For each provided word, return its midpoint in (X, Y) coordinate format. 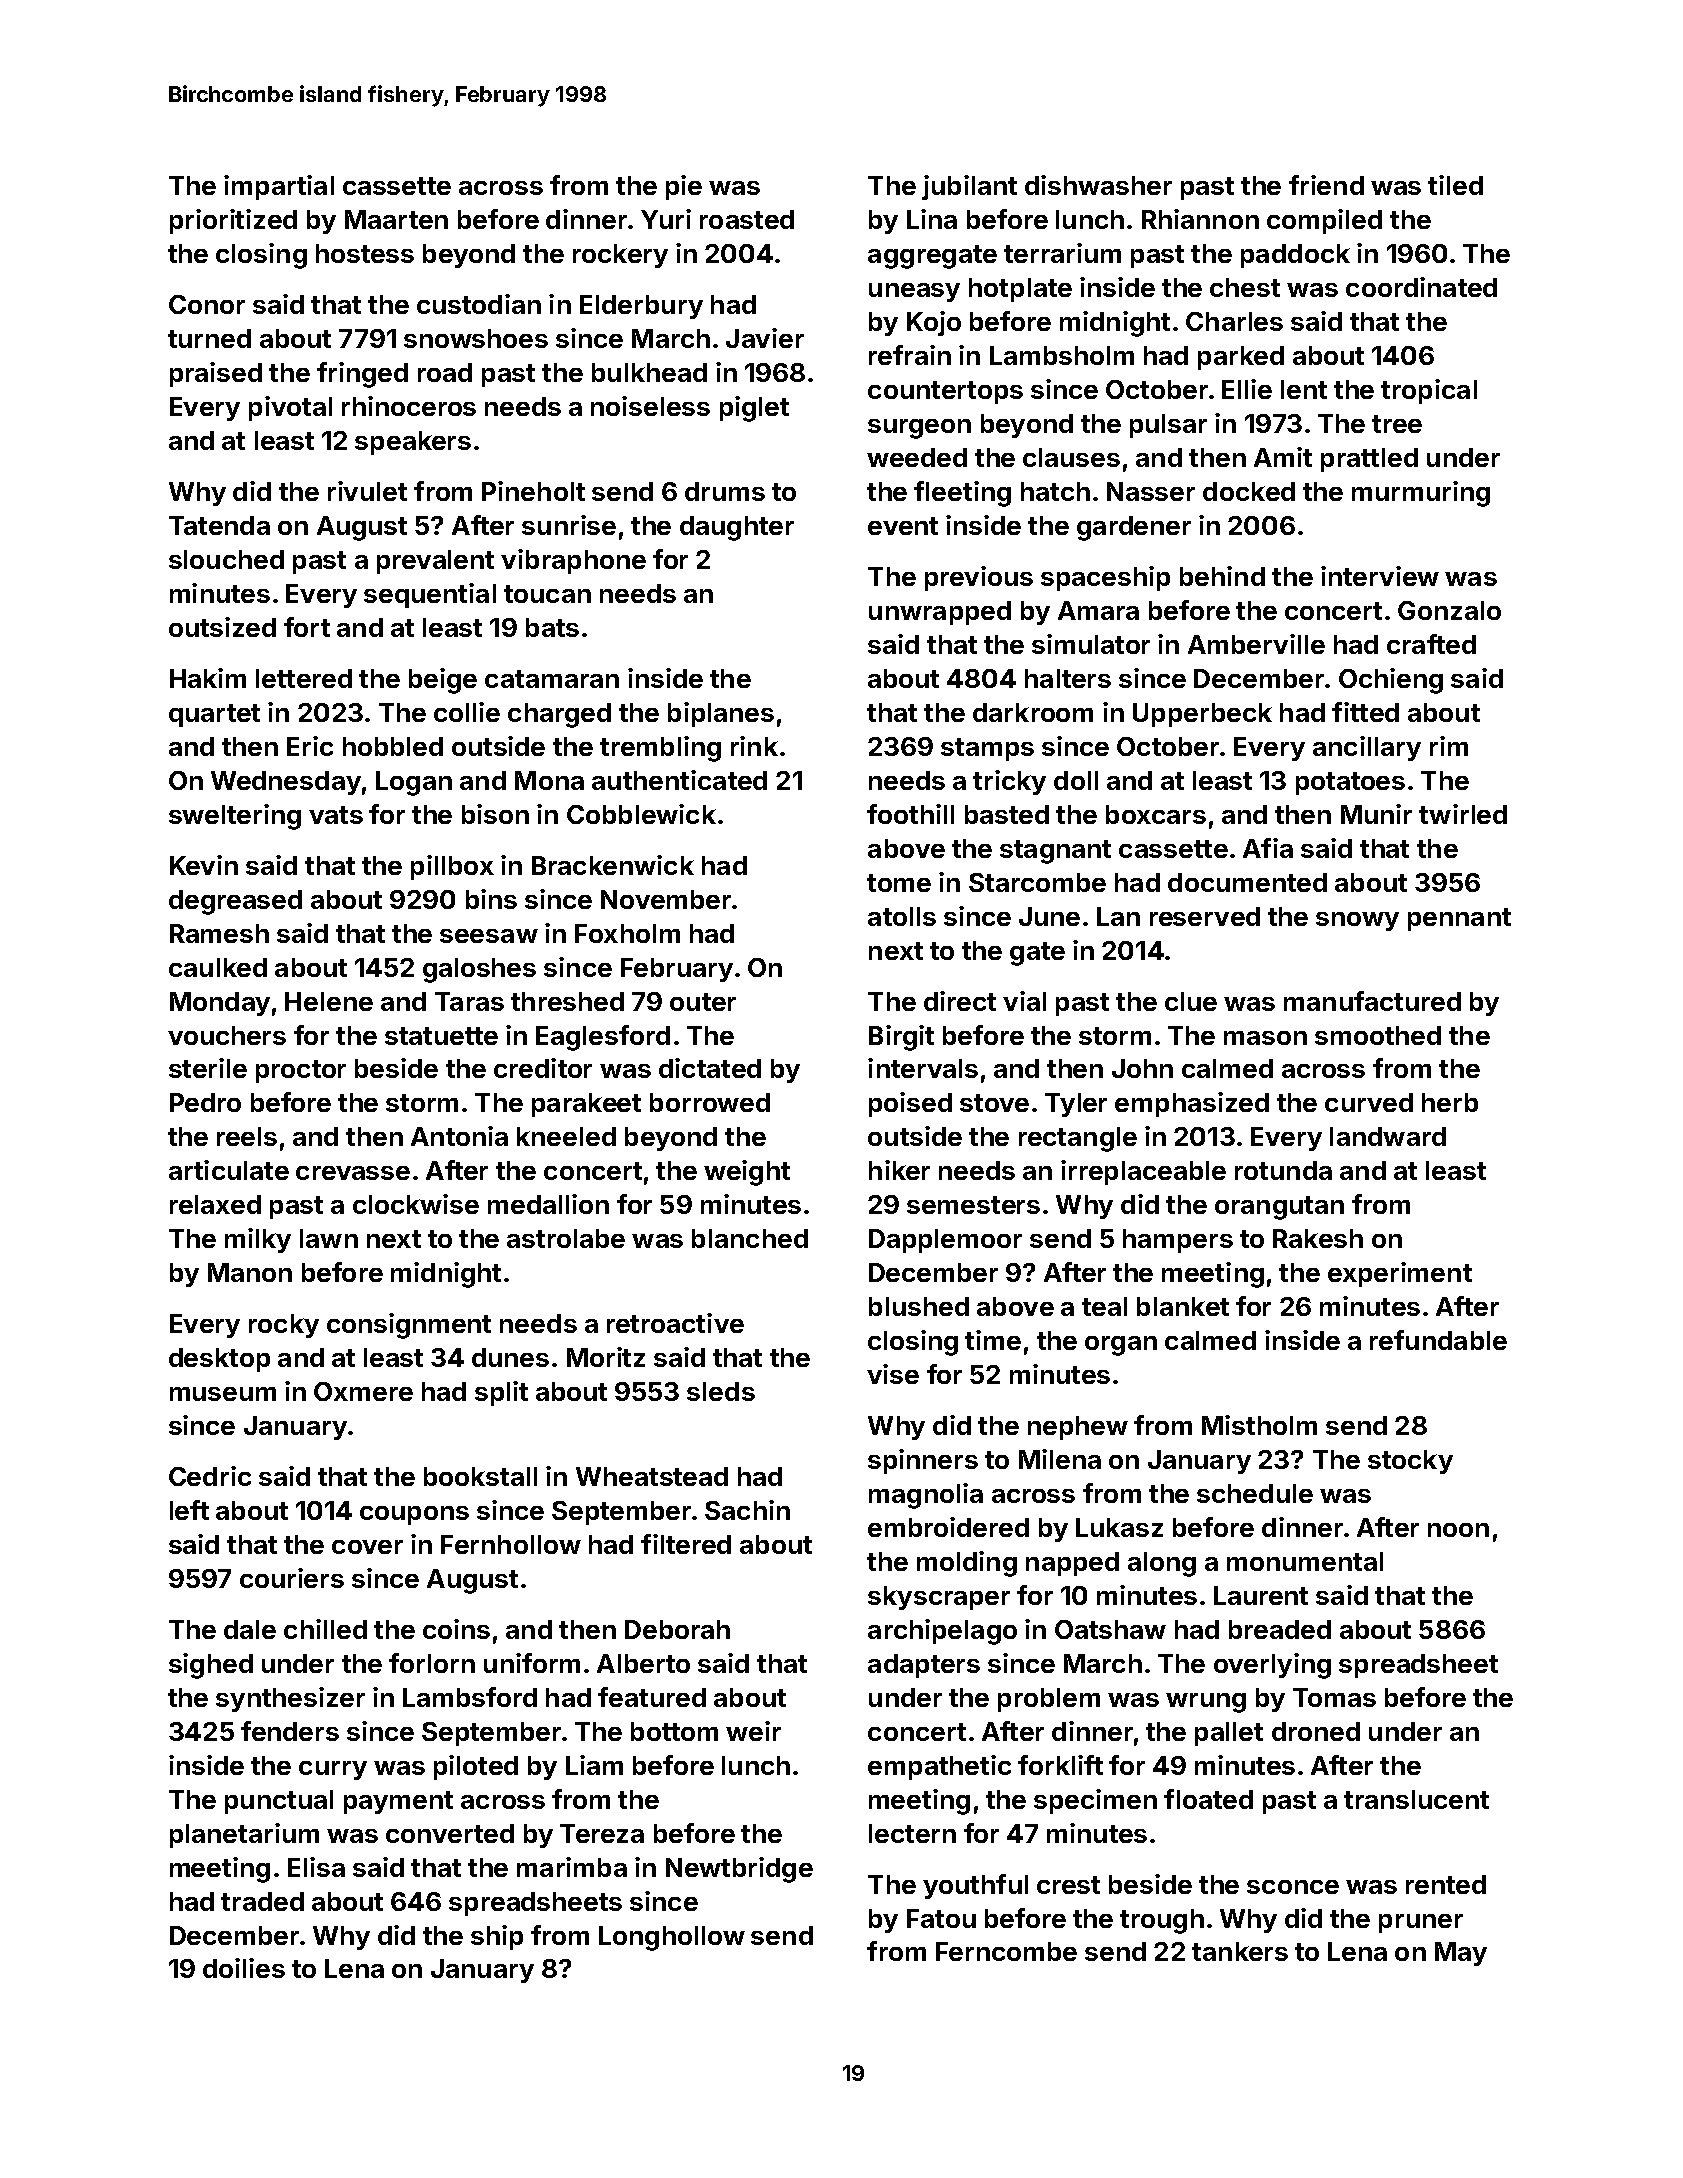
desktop (219, 1360)
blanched (750, 1238)
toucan (547, 594)
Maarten (396, 219)
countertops (945, 392)
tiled (1455, 185)
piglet (754, 409)
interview (1380, 576)
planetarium (244, 1835)
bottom (674, 1731)
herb (1450, 1102)
